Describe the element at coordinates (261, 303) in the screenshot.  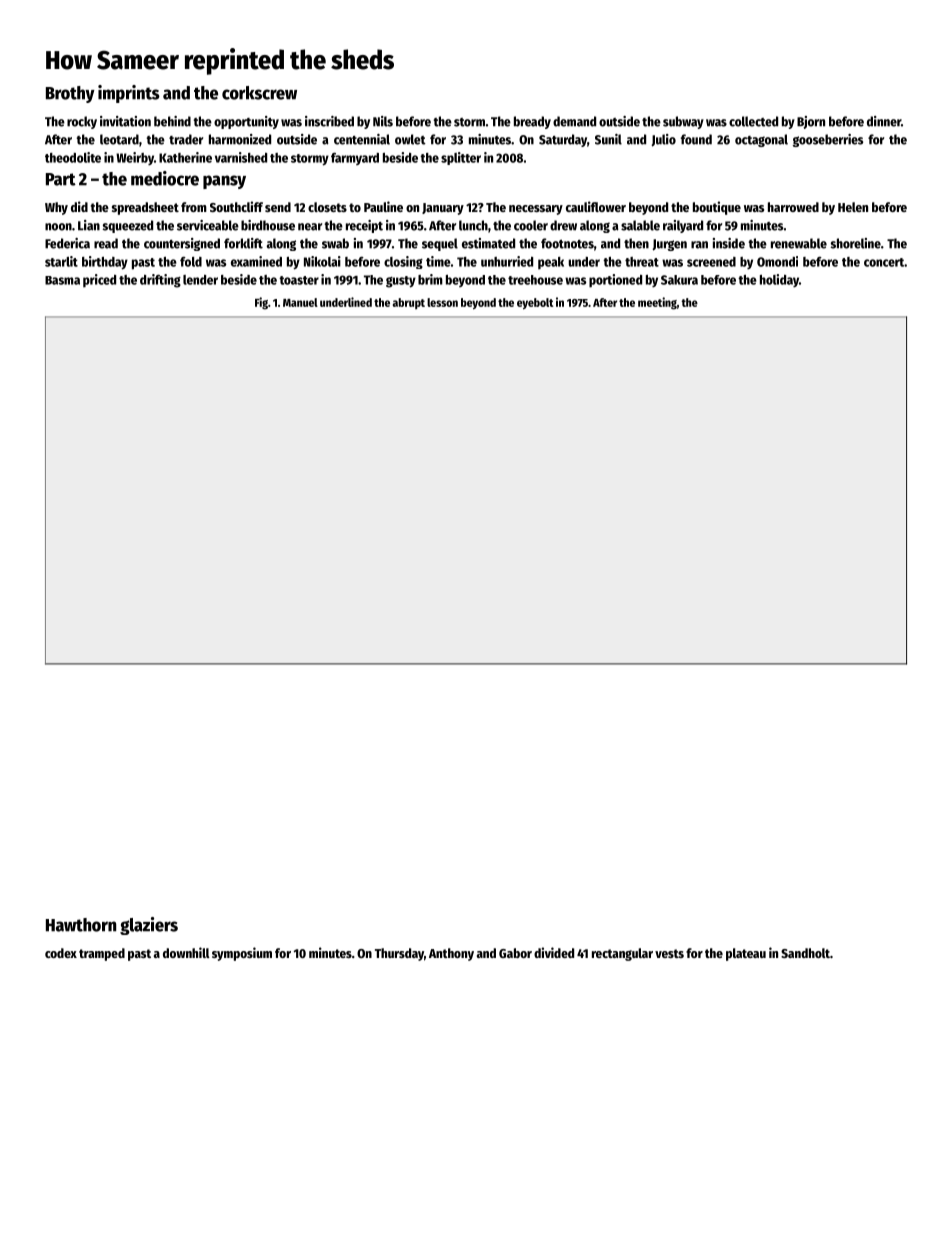
I see `Fig` at that location.
